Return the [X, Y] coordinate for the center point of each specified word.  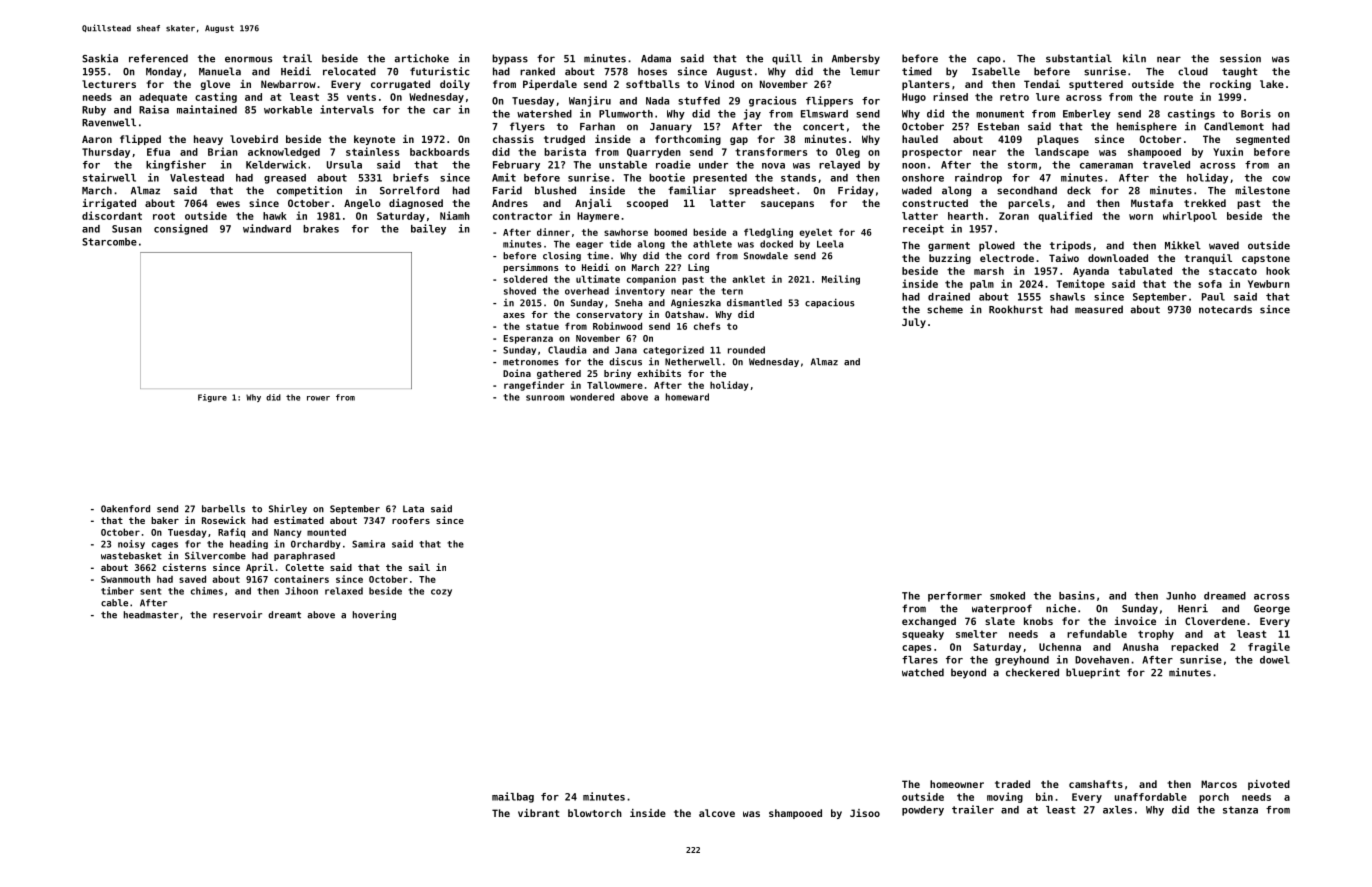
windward [267, 228]
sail [419, 567]
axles [1117, 810]
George [1272, 610]
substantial [1079, 58]
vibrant [539, 813]
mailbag [513, 797]
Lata [413, 509]
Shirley [288, 509]
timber [117, 591]
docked [776, 244]
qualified [1065, 216]
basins [1077, 595]
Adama [656, 58]
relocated [349, 71]
